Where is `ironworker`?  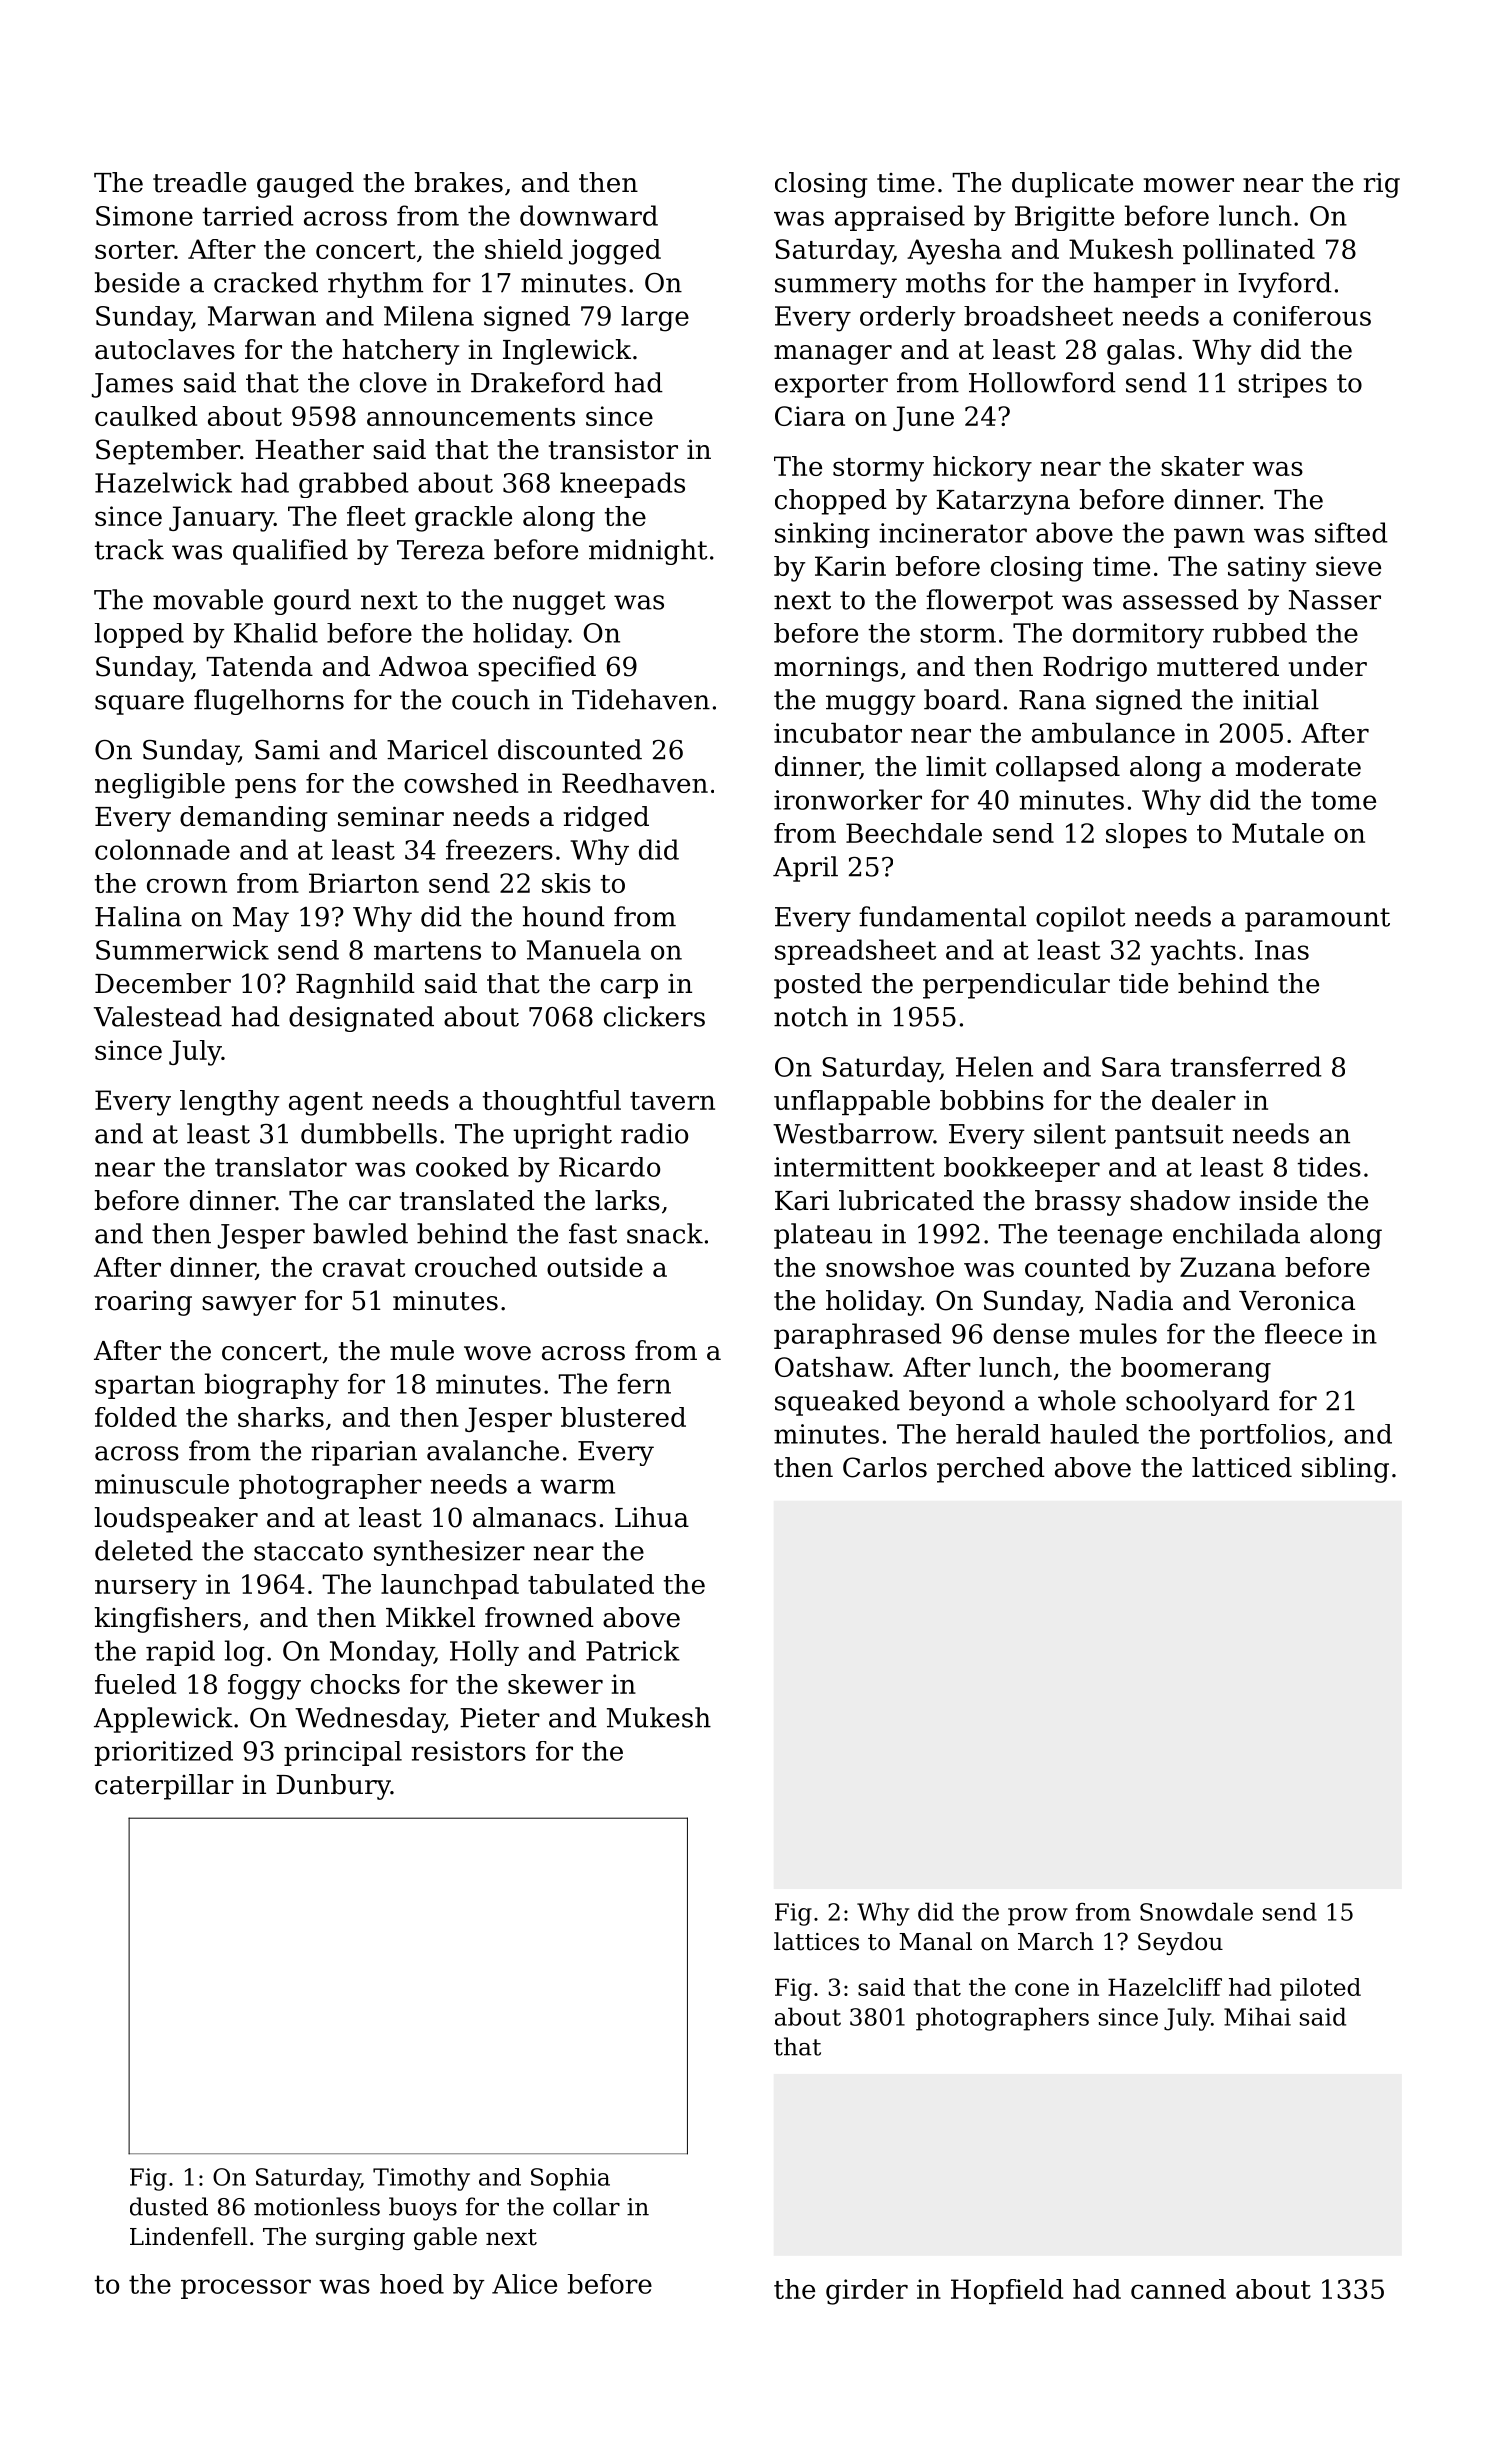
ironworker is located at coordinates (848, 799).
